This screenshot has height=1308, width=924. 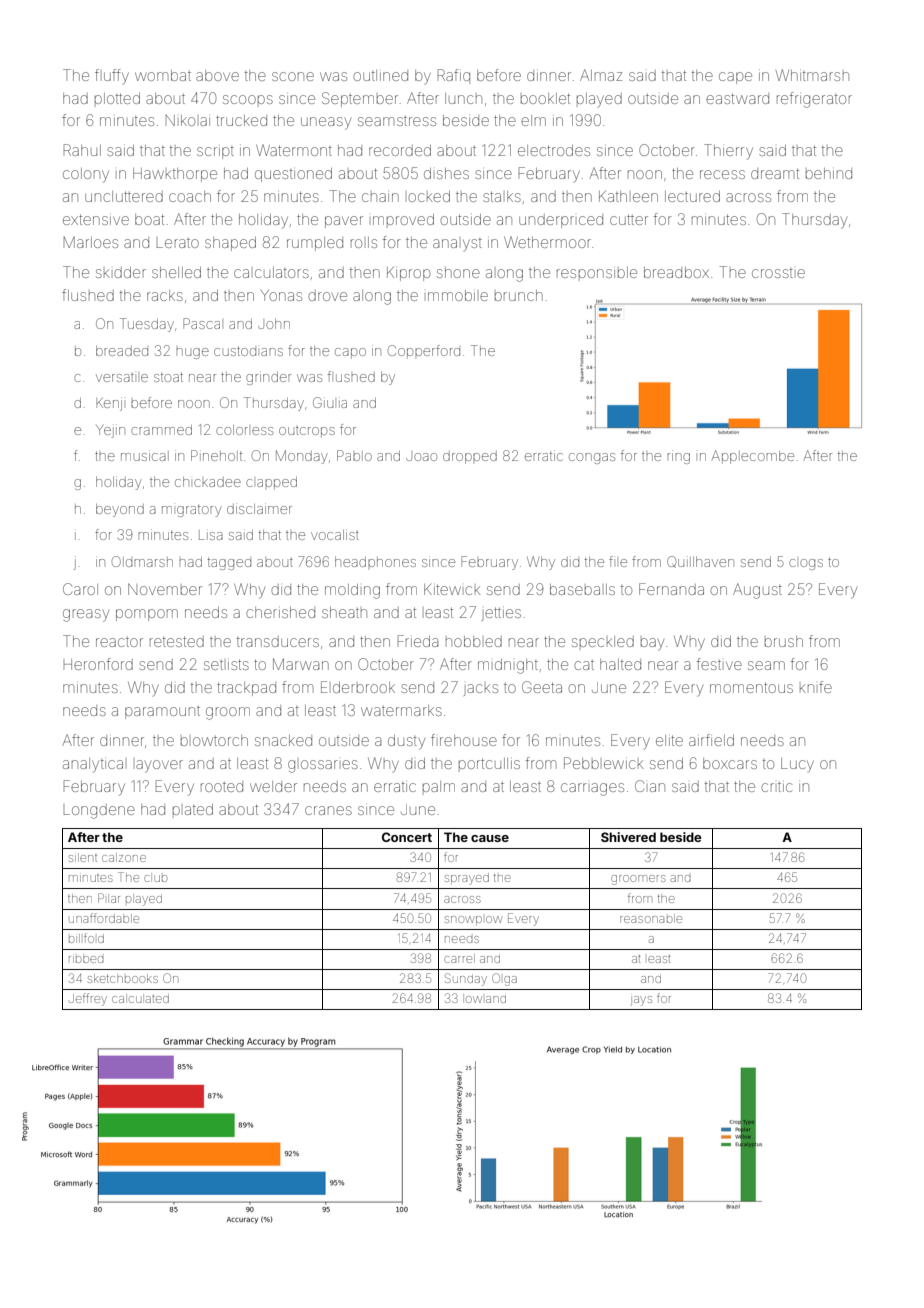 I want to click on Rafiq, so click(x=453, y=76).
